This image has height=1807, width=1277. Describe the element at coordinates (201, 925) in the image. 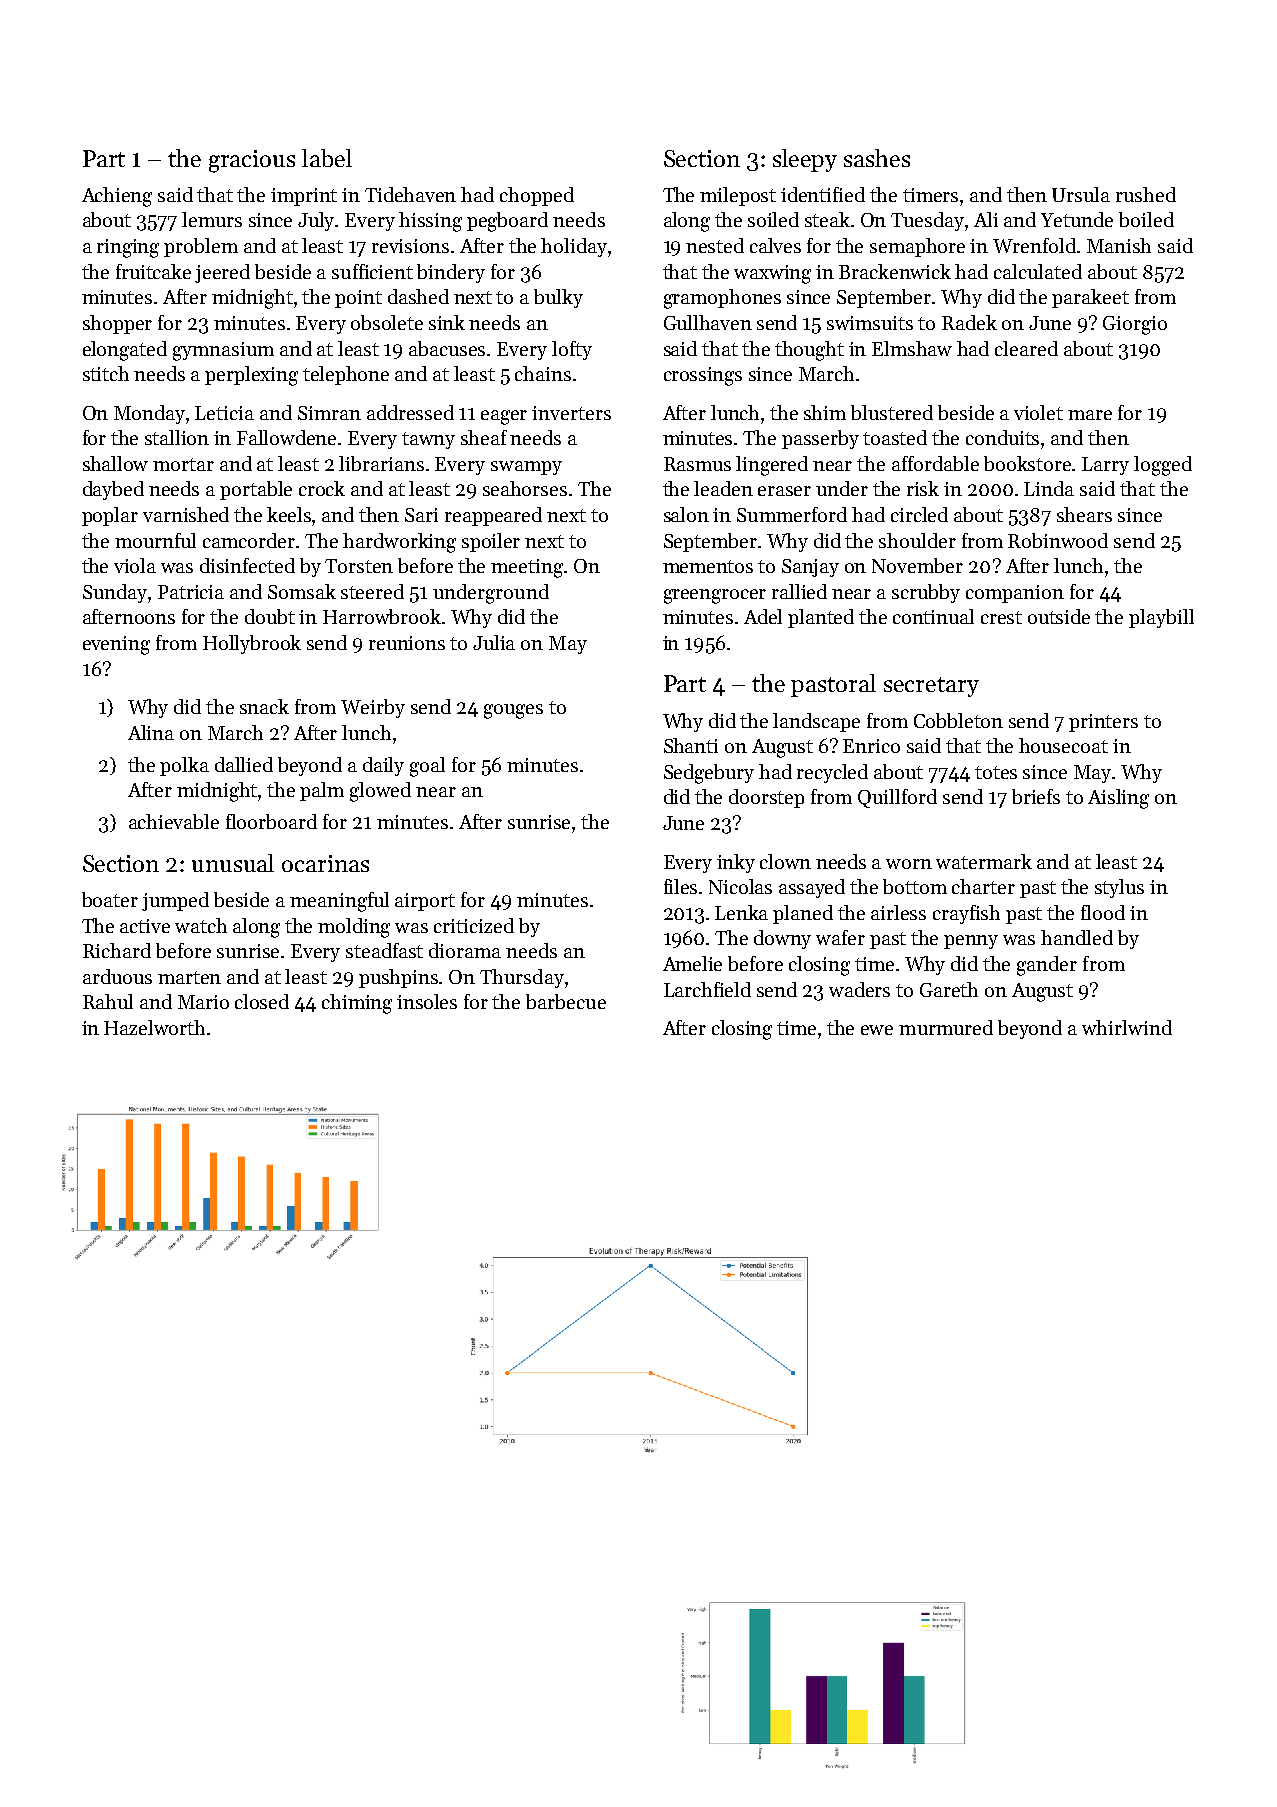

I see `watch` at that location.
